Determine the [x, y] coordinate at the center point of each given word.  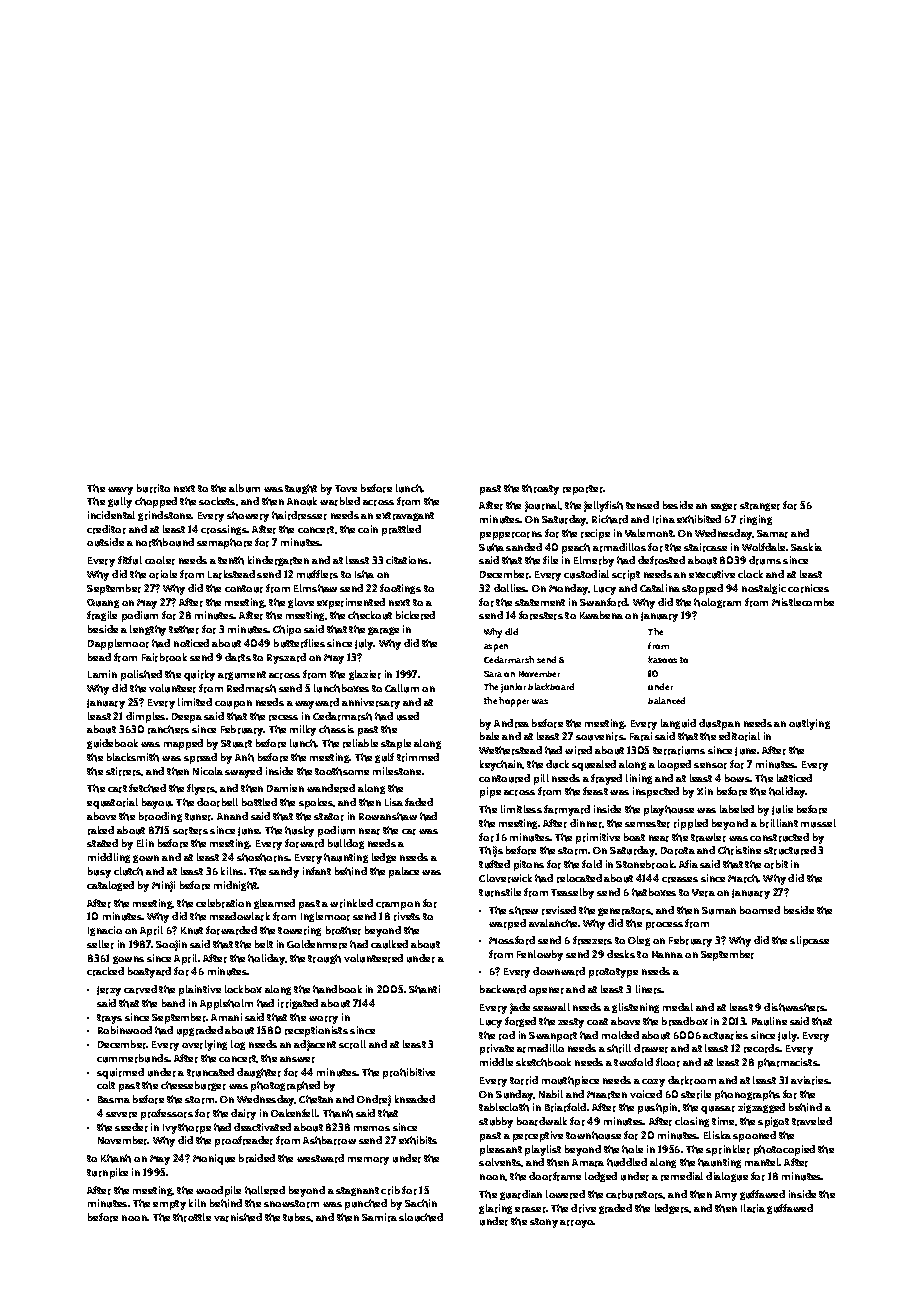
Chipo [287, 630]
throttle [192, 1217]
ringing [756, 520]
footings [400, 589]
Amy [726, 1196]
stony [544, 1223]
